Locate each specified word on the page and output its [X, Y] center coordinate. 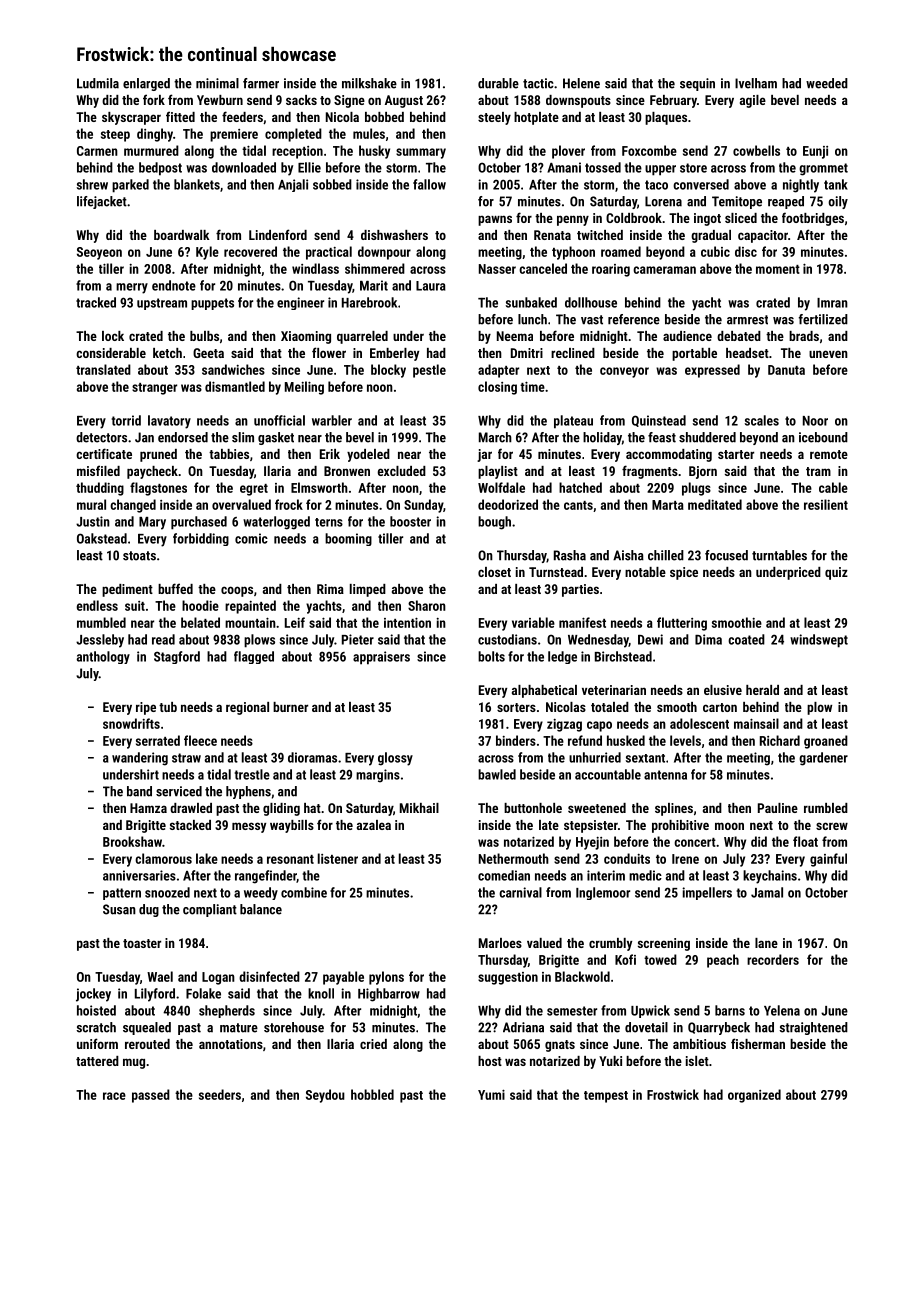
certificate [104, 453]
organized [754, 1096]
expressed [712, 371]
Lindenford [278, 234]
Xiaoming [306, 337]
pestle [429, 371]
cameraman [664, 270]
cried [373, 1044]
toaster [142, 943]
